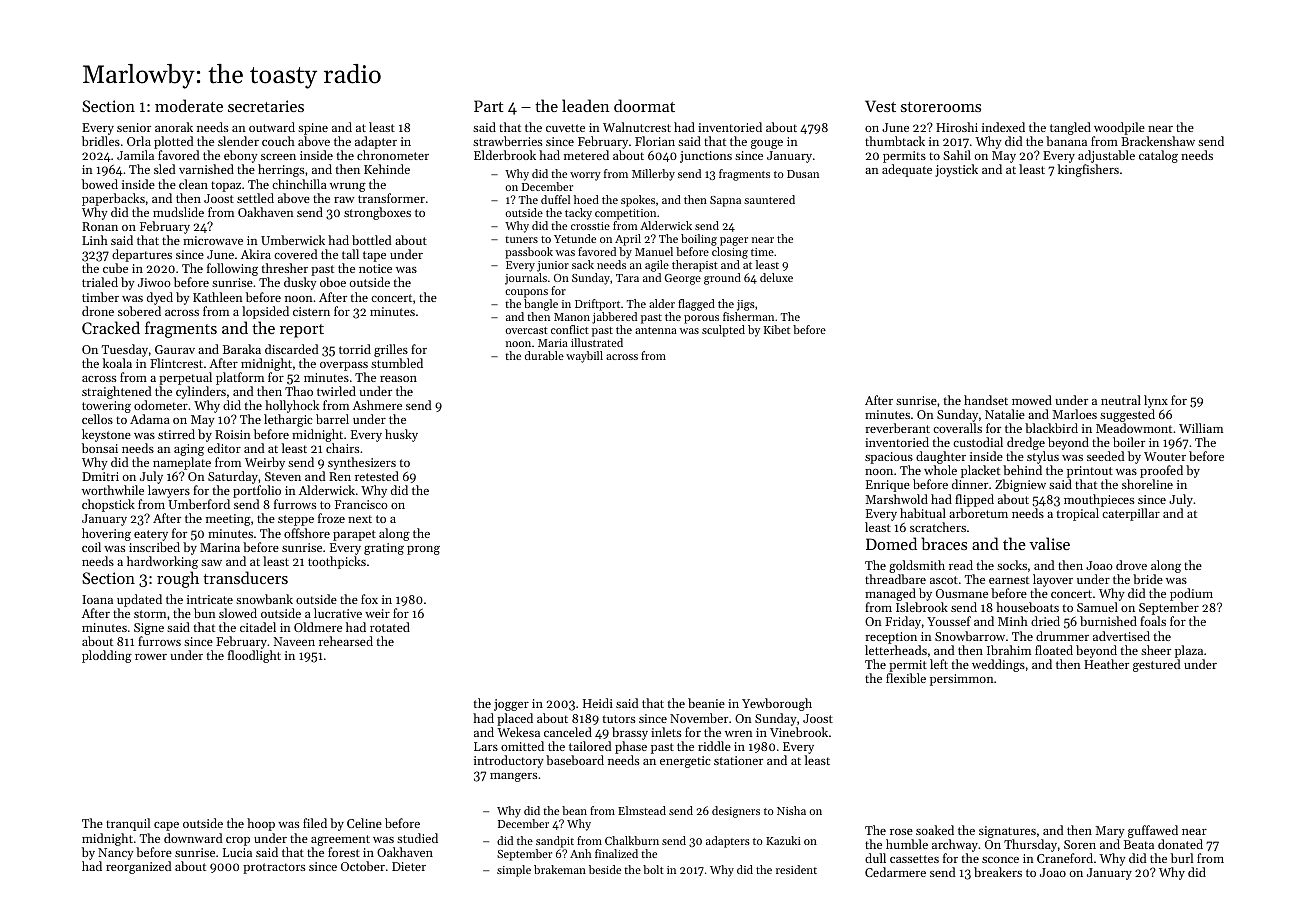 The image size is (1308, 924). Describe the element at coordinates (1129, 442) in the screenshot. I see `boiler` at that location.
